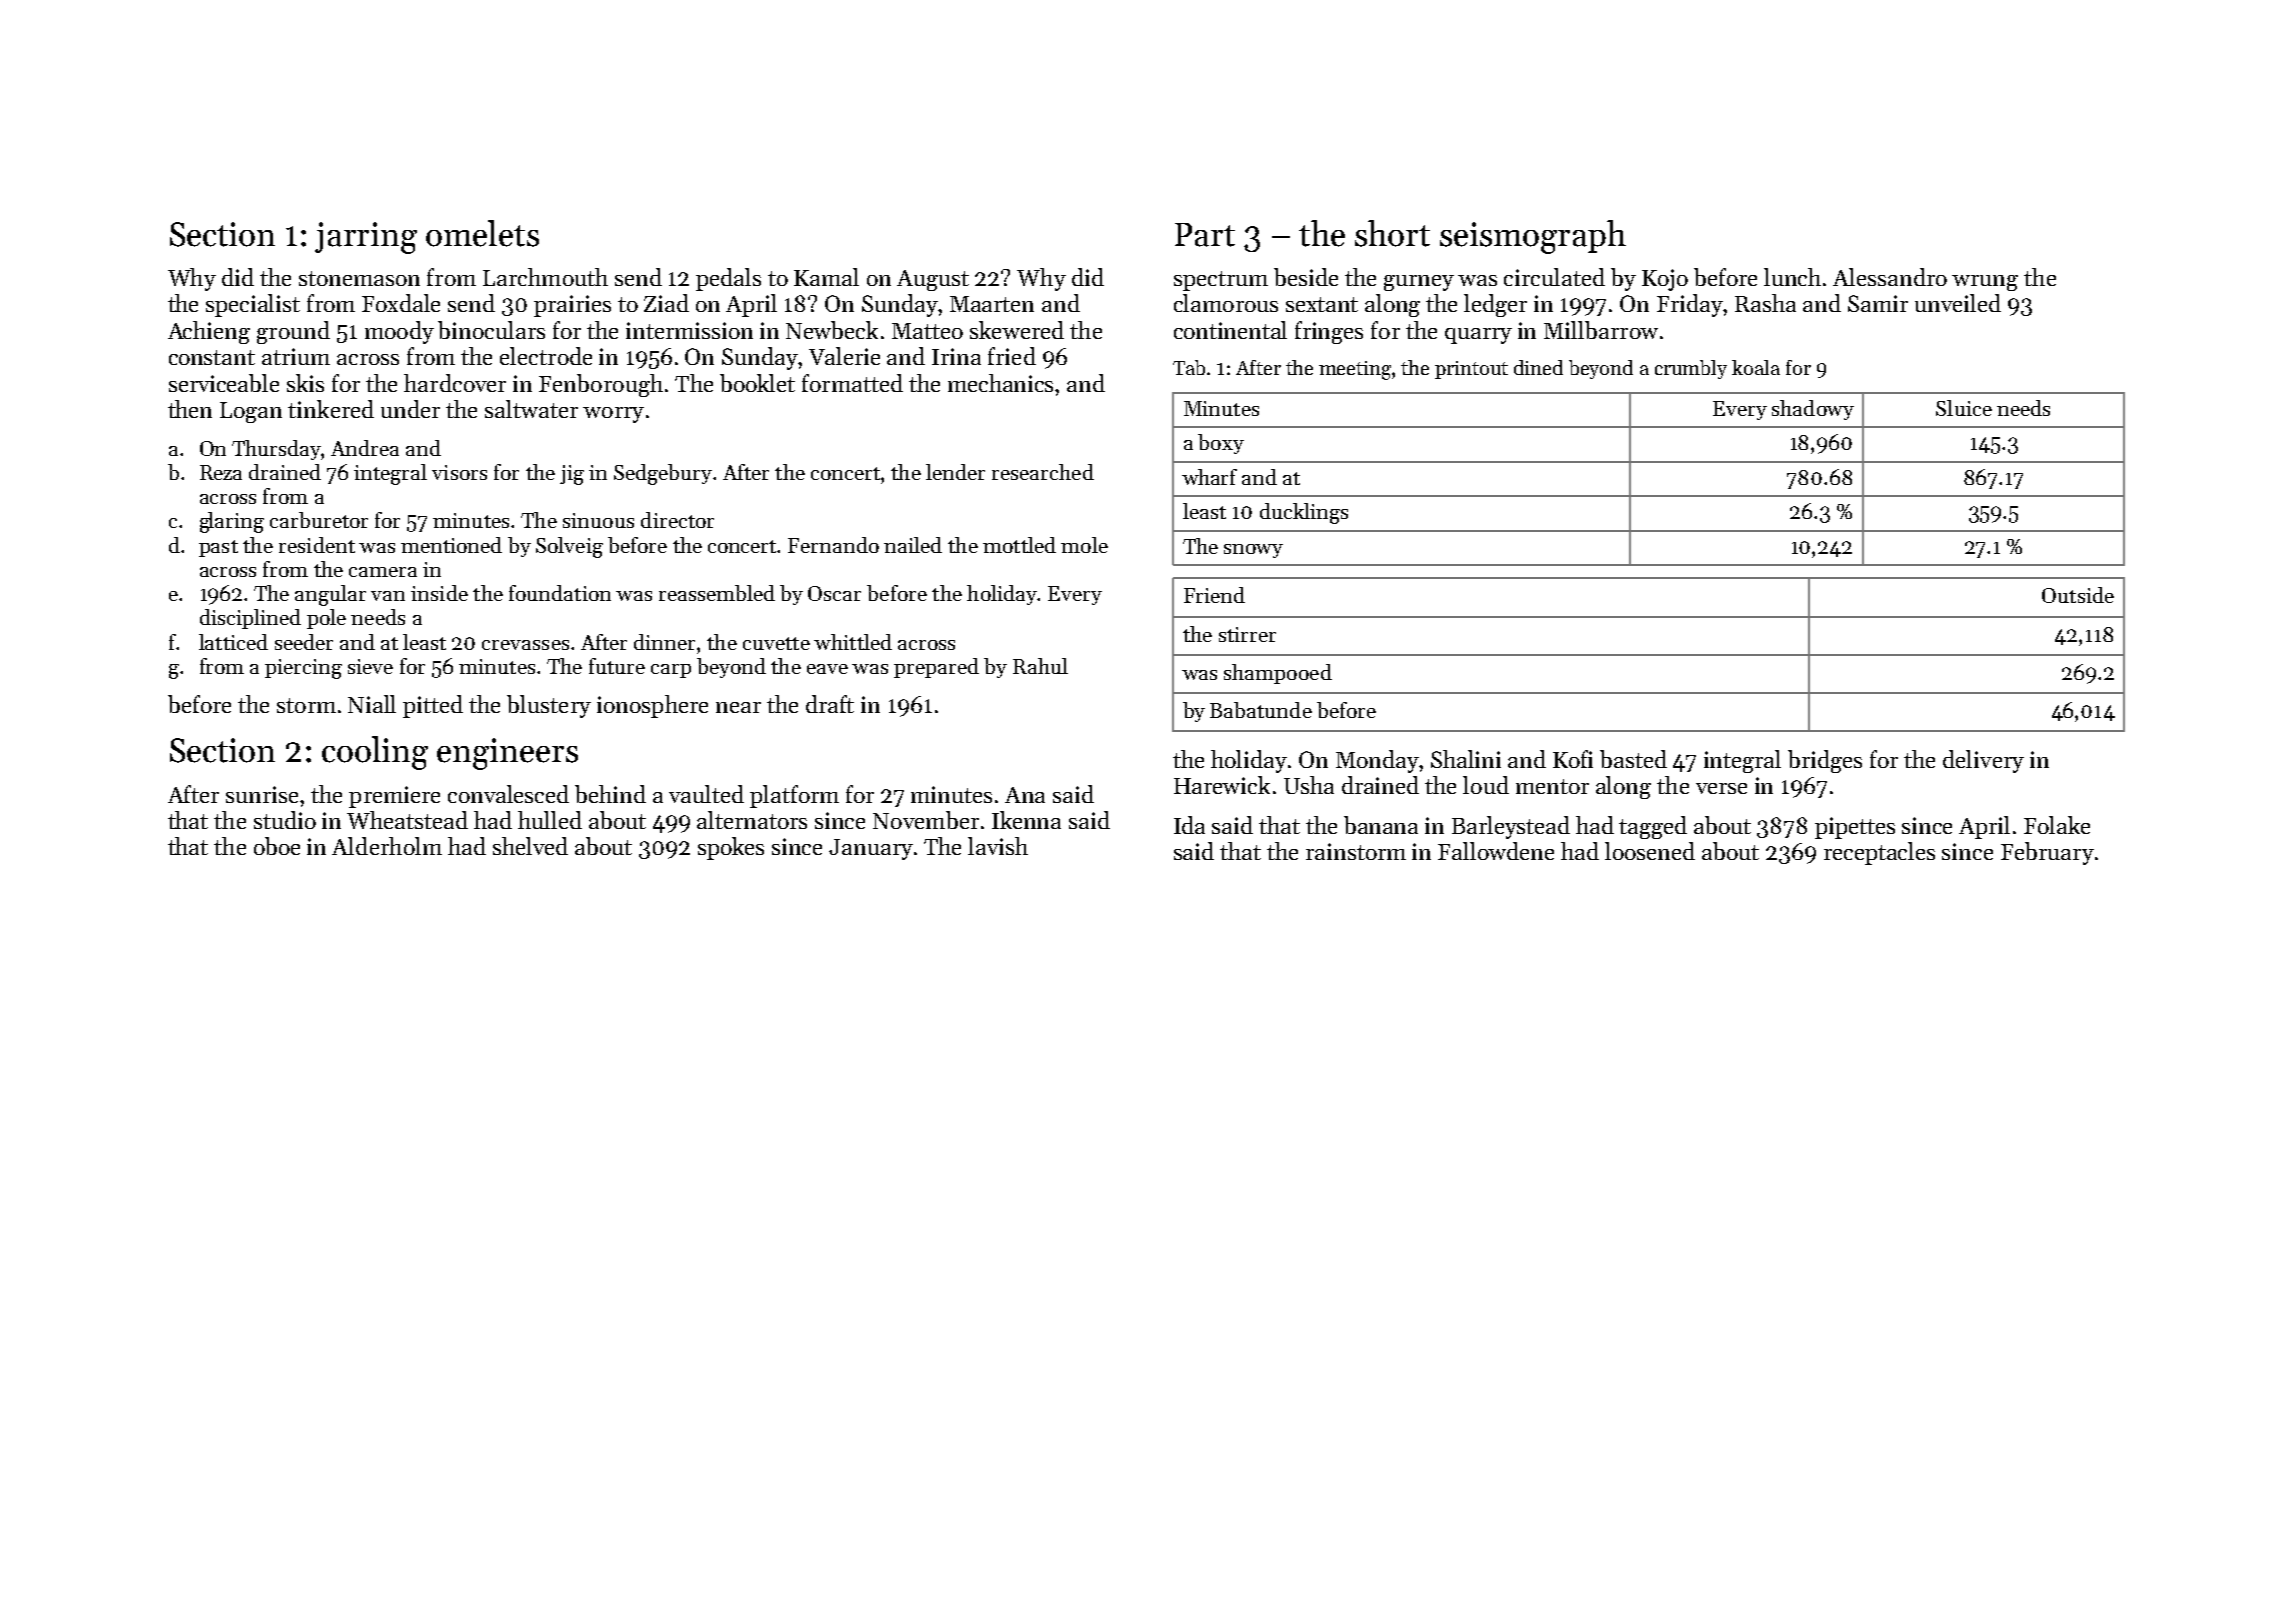 This document has width=2292, height=1620. Describe the element at coordinates (1017, 330) in the document. I see `skewered` at that location.
